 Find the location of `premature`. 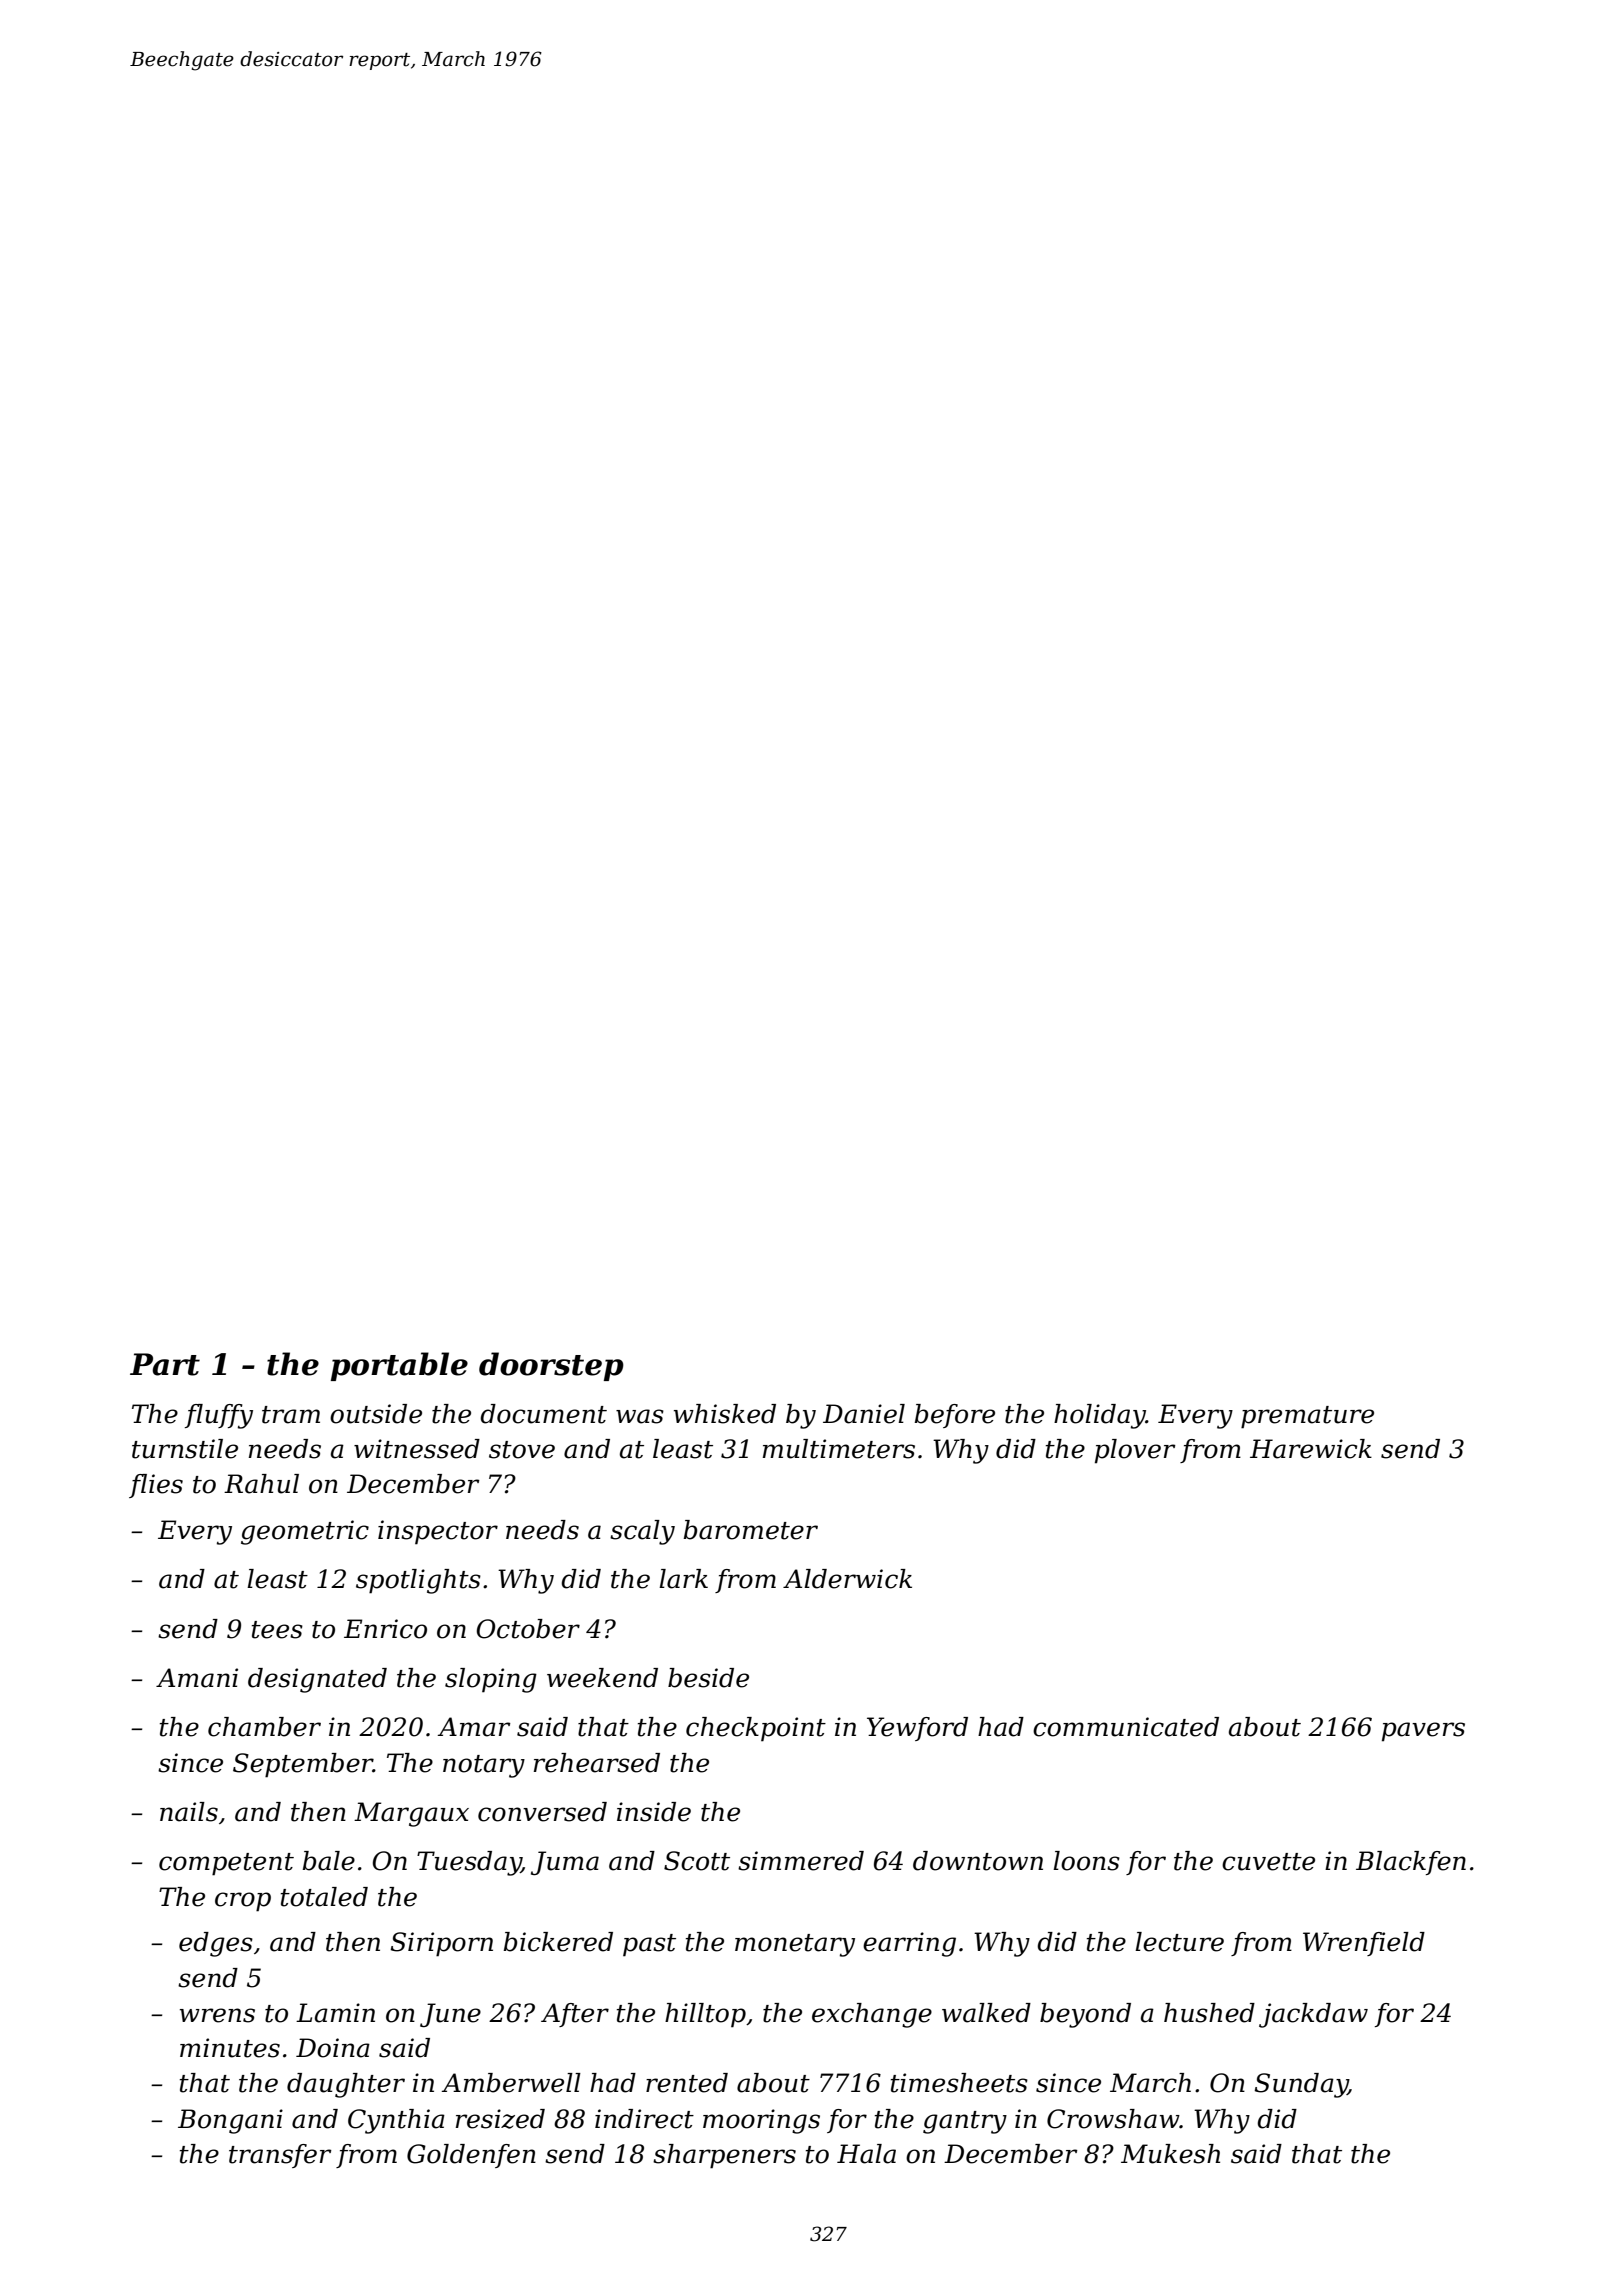

premature is located at coordinates (1307, 1417).
